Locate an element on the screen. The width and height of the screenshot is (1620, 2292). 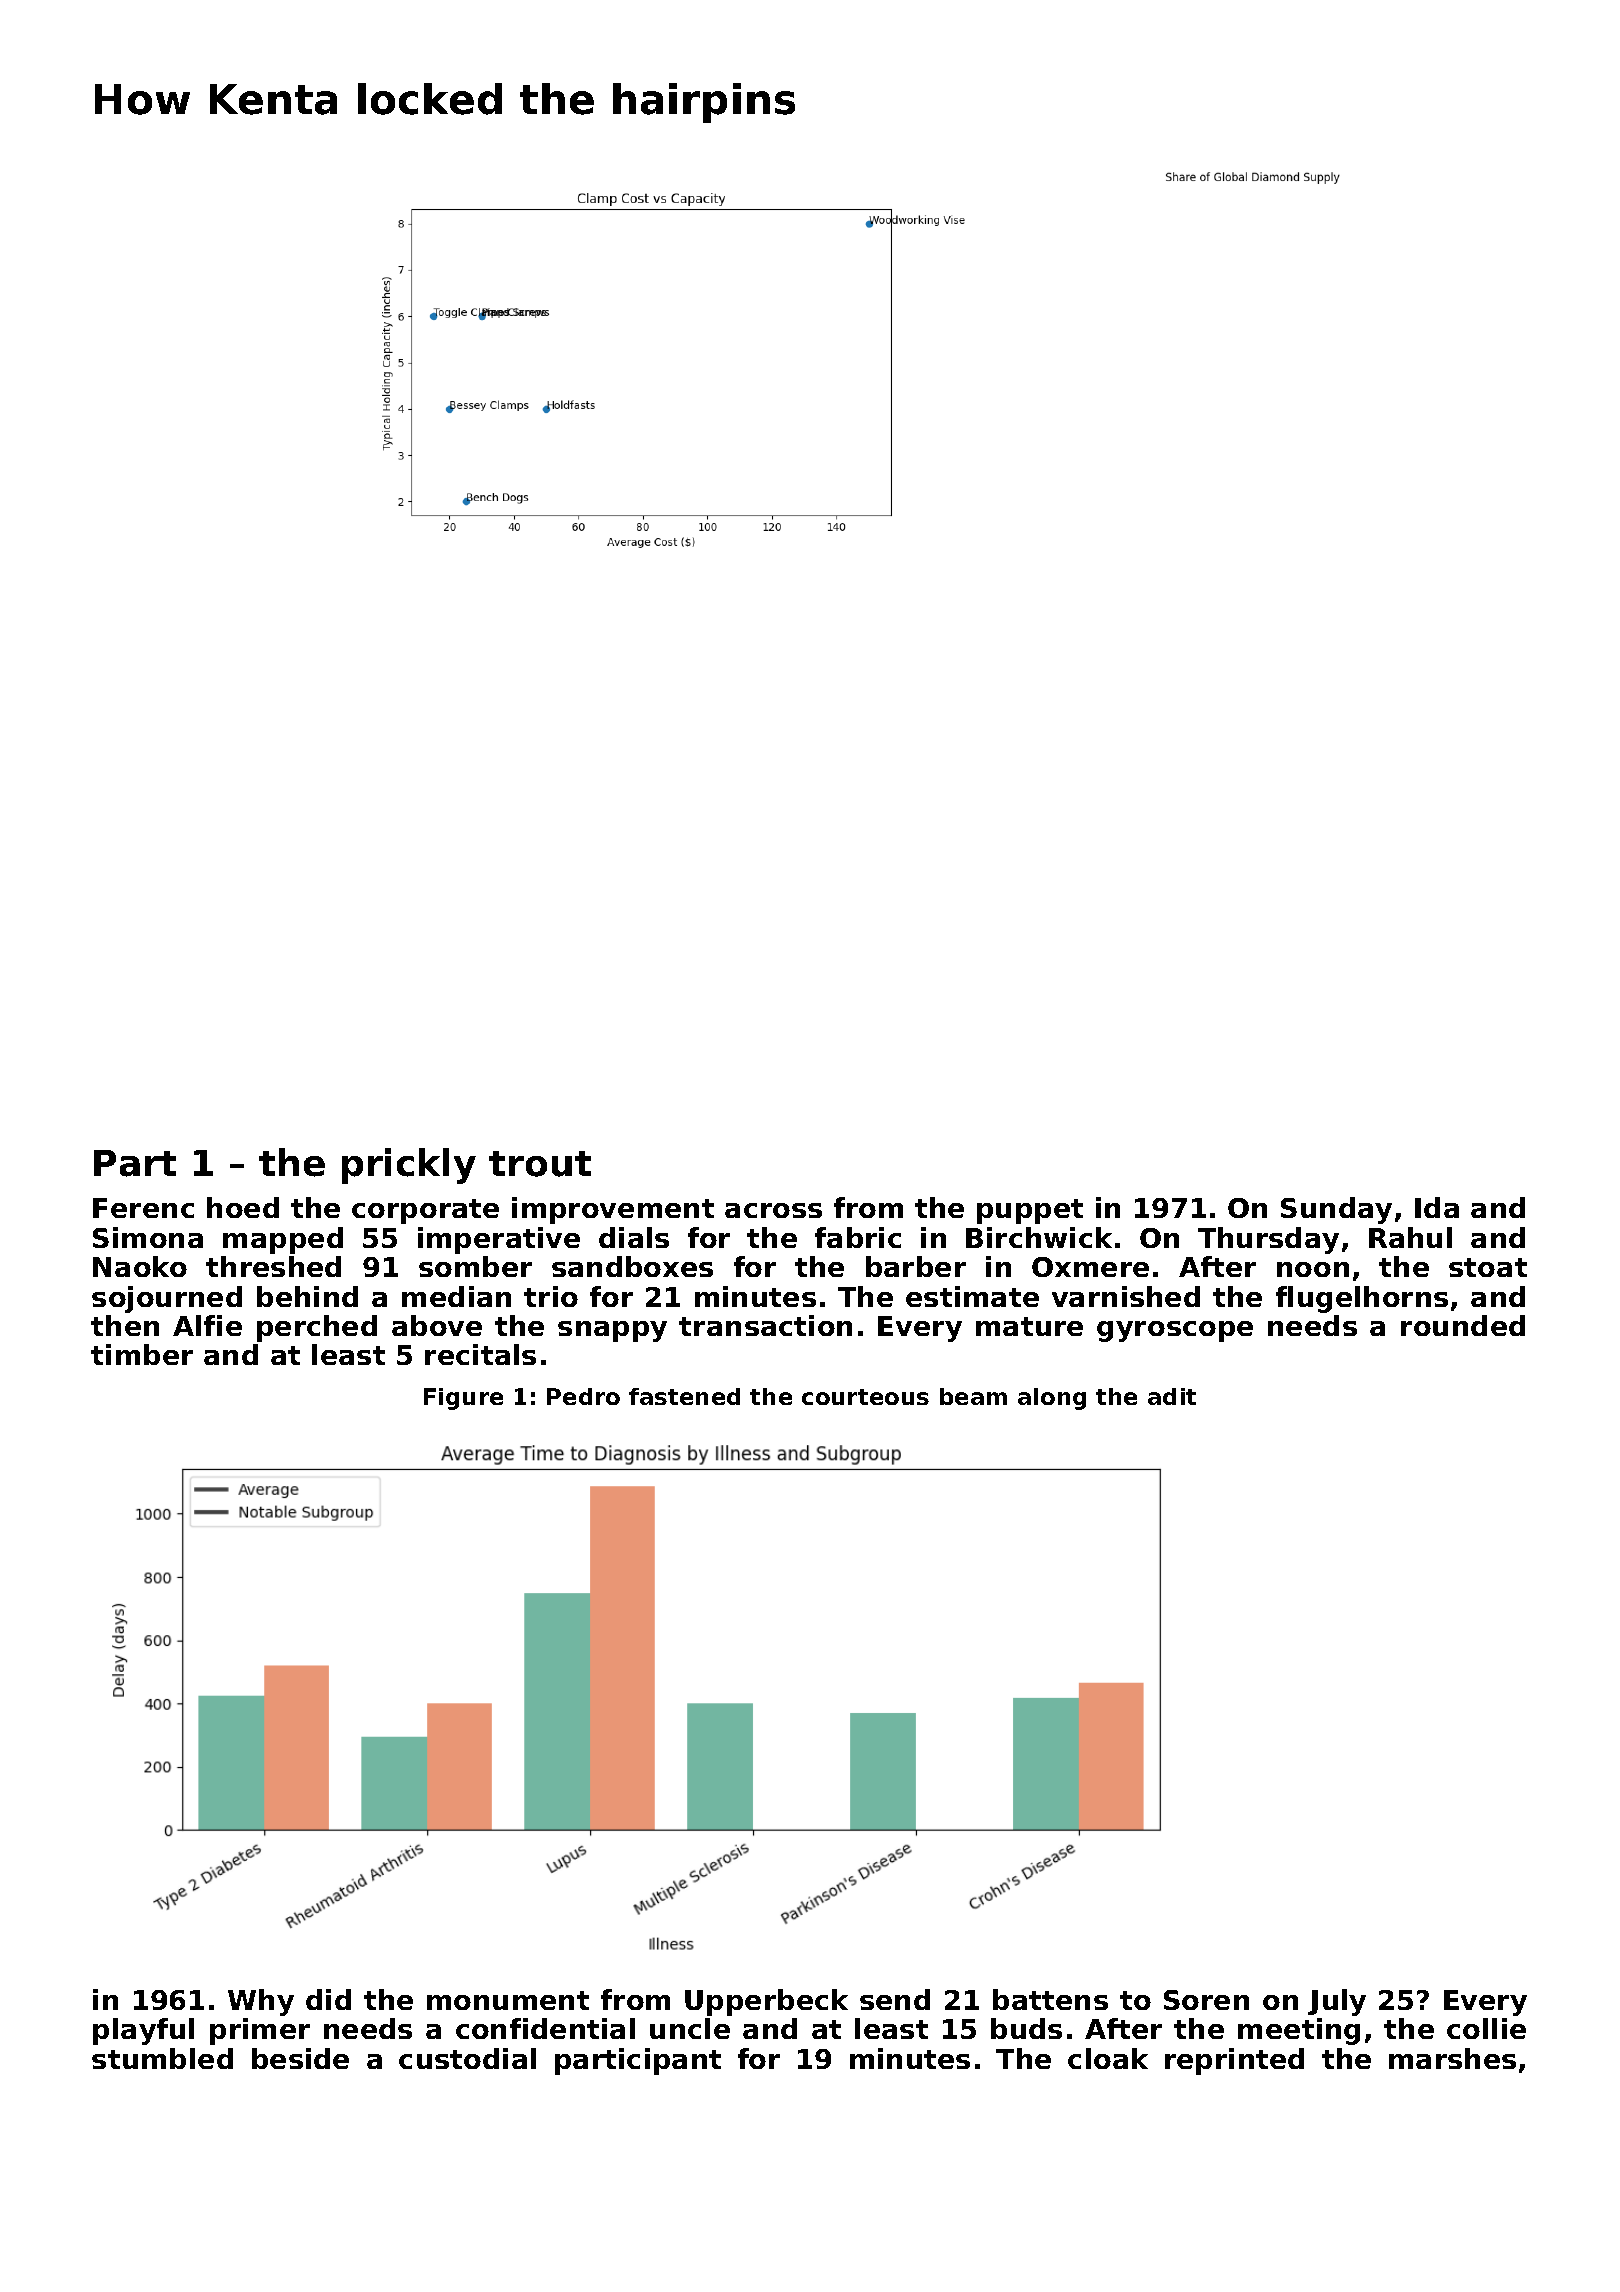
custodial is located at coordinates (467, 2058).
